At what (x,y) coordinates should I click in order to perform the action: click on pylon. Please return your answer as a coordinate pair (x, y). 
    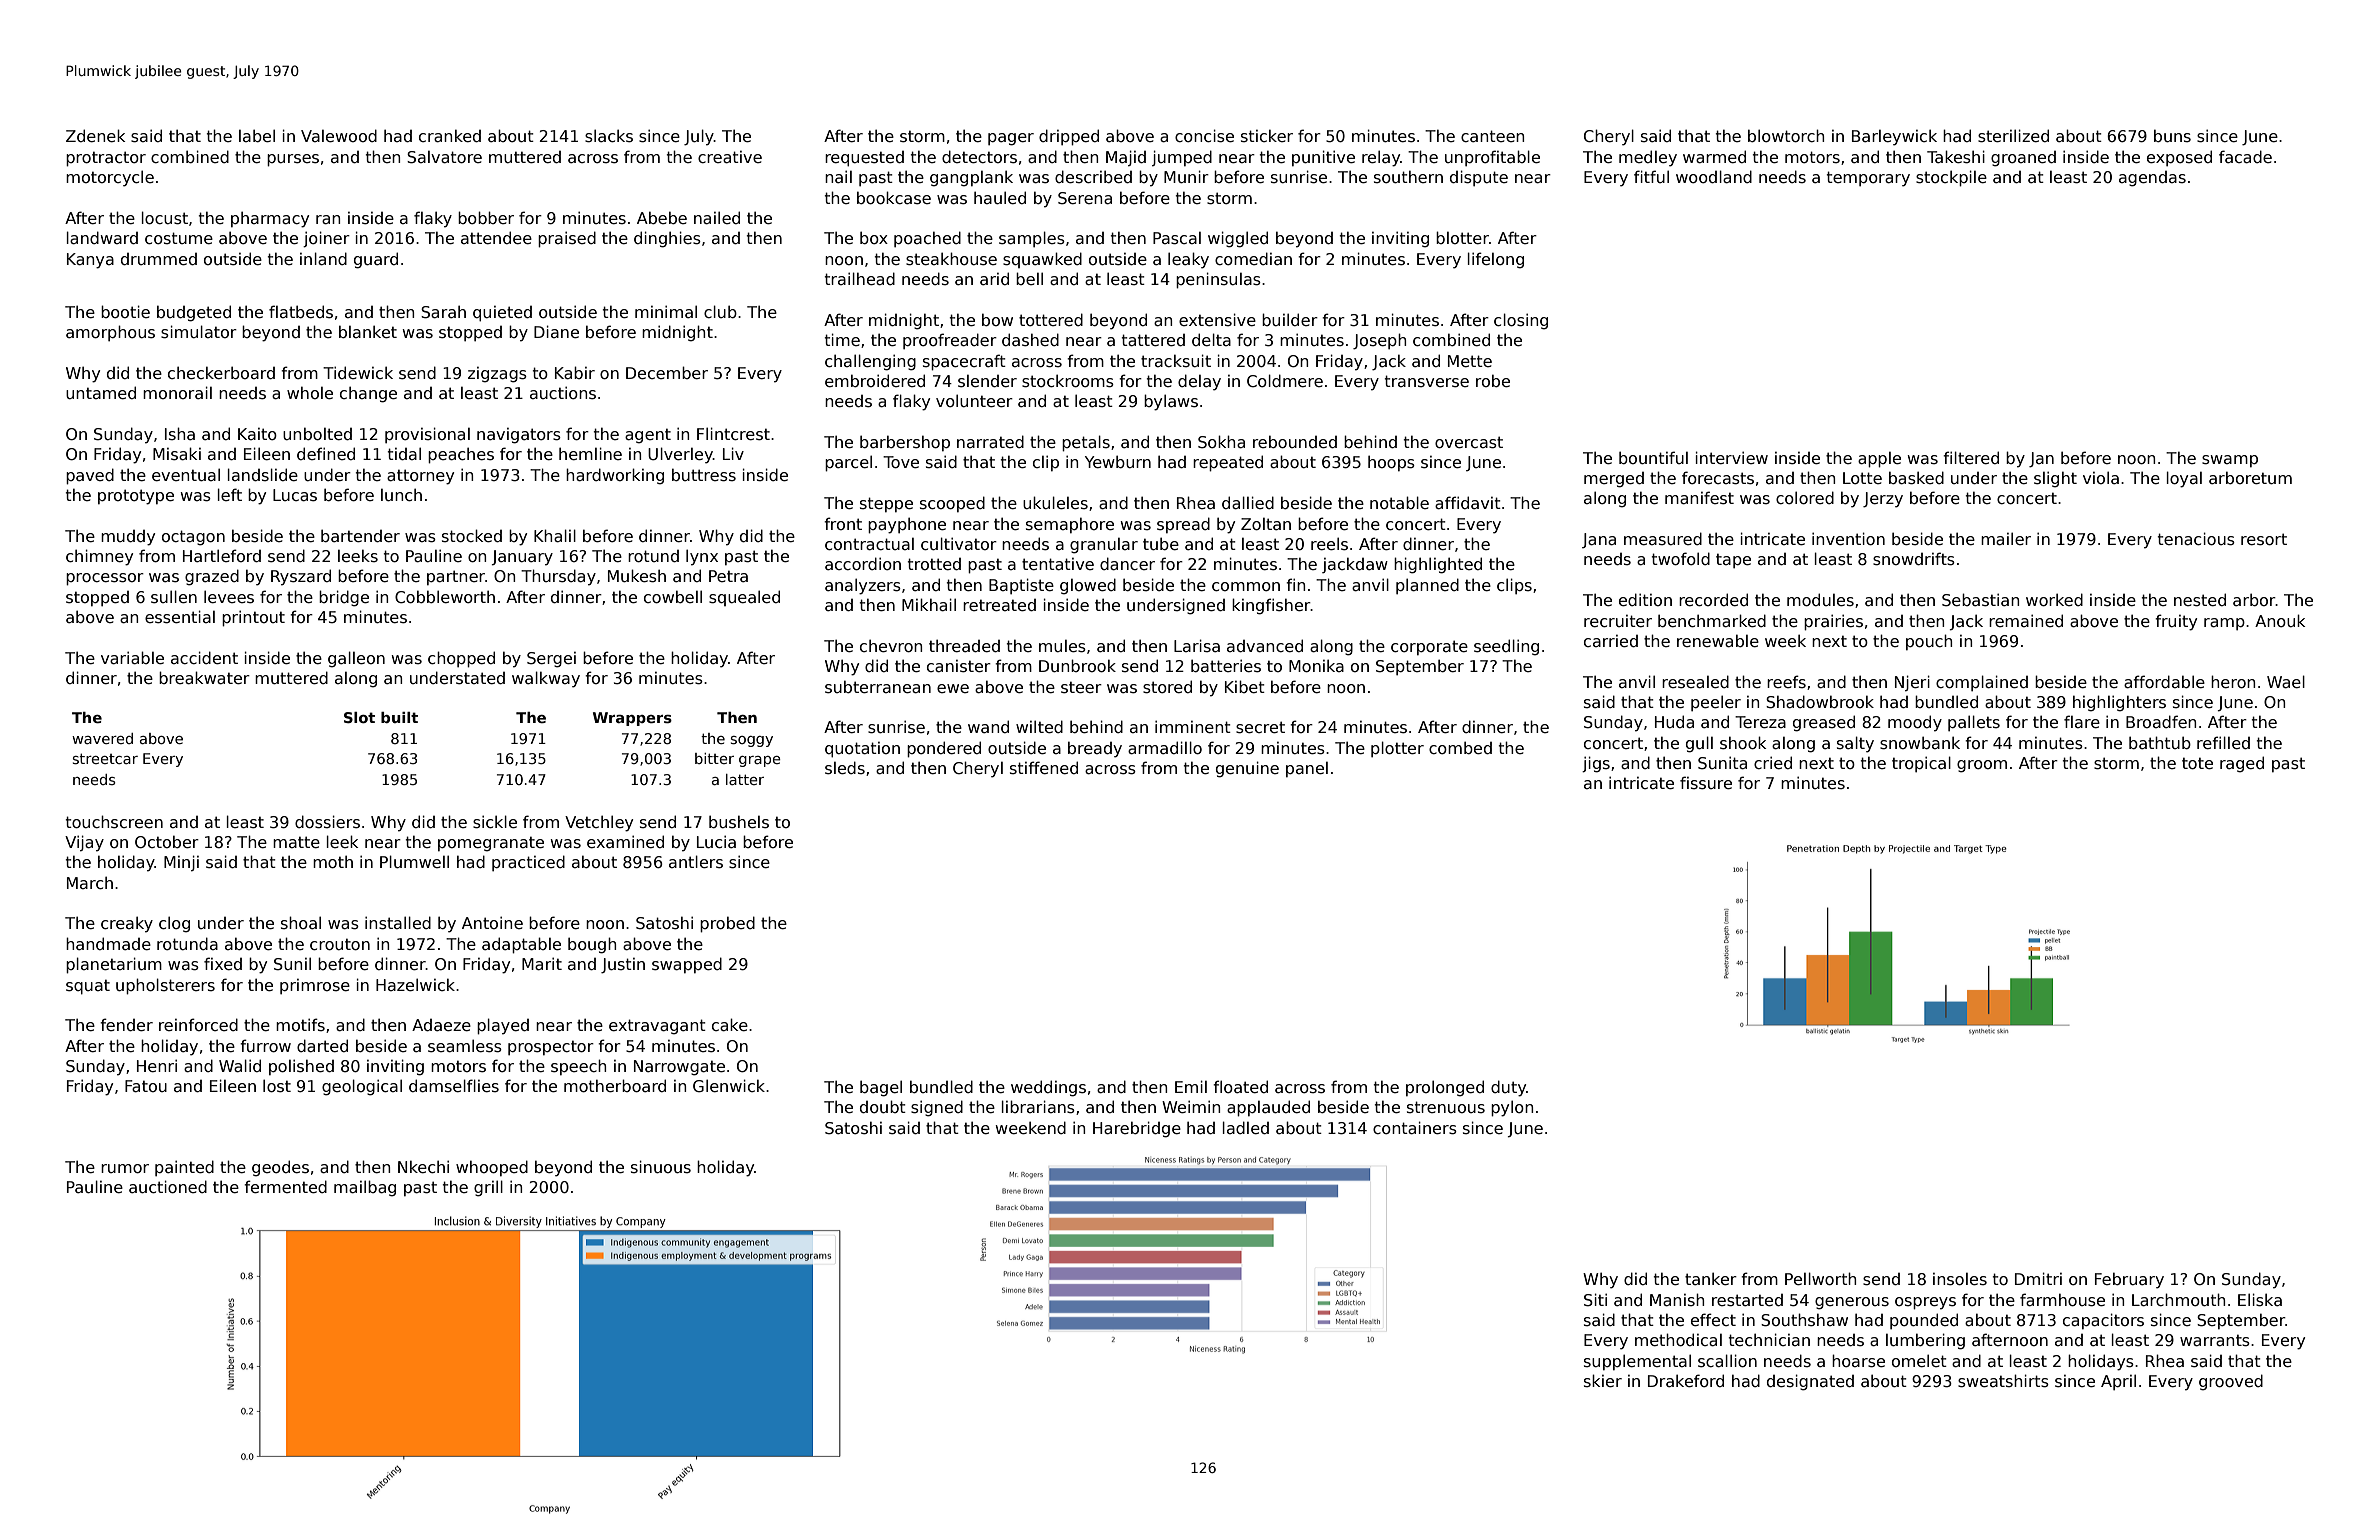
    Looking at the image, I should click on (1512, 1108).
